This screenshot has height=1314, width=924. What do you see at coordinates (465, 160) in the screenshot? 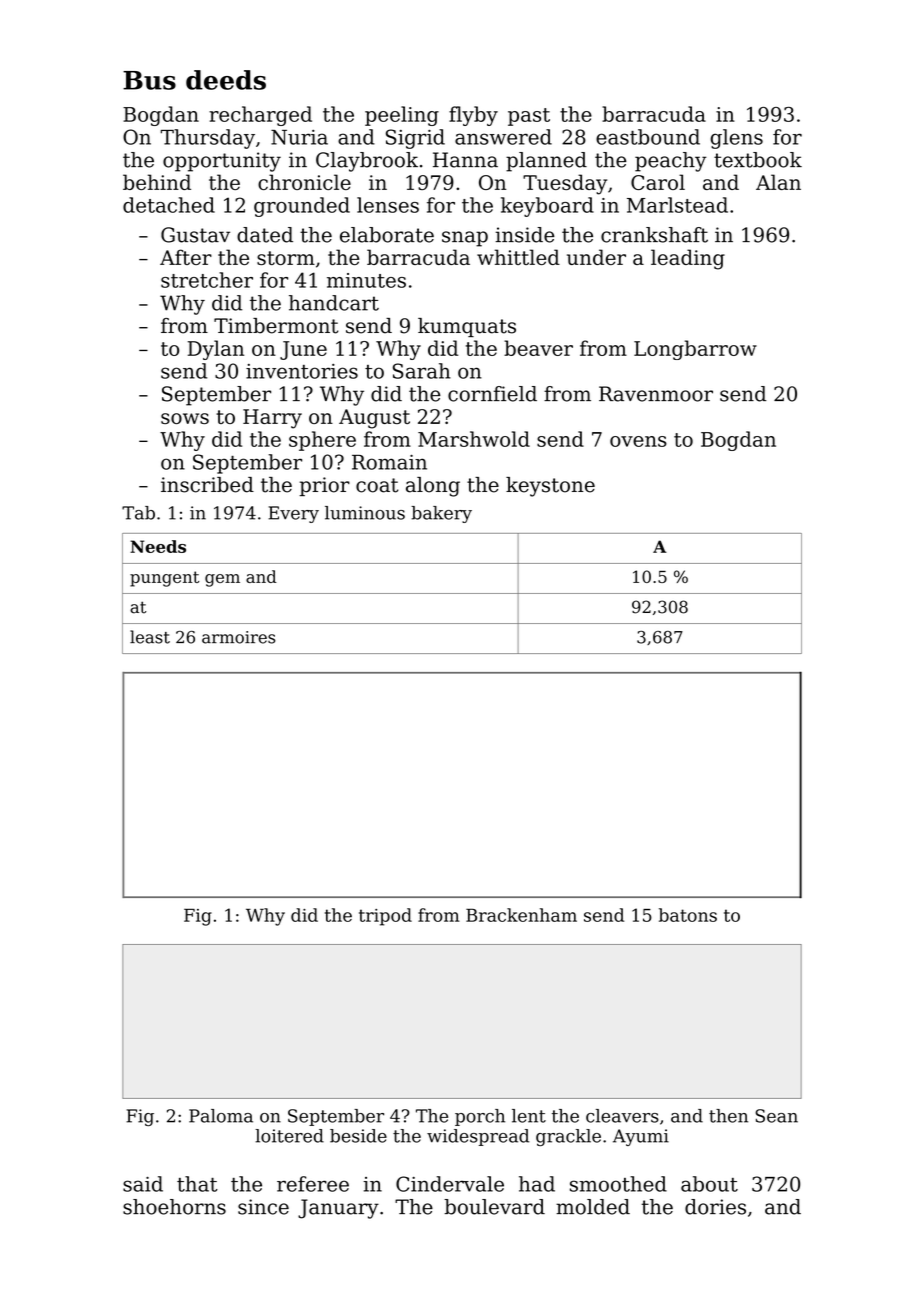
I see `Hanna` at bounding box center [465, 160].
